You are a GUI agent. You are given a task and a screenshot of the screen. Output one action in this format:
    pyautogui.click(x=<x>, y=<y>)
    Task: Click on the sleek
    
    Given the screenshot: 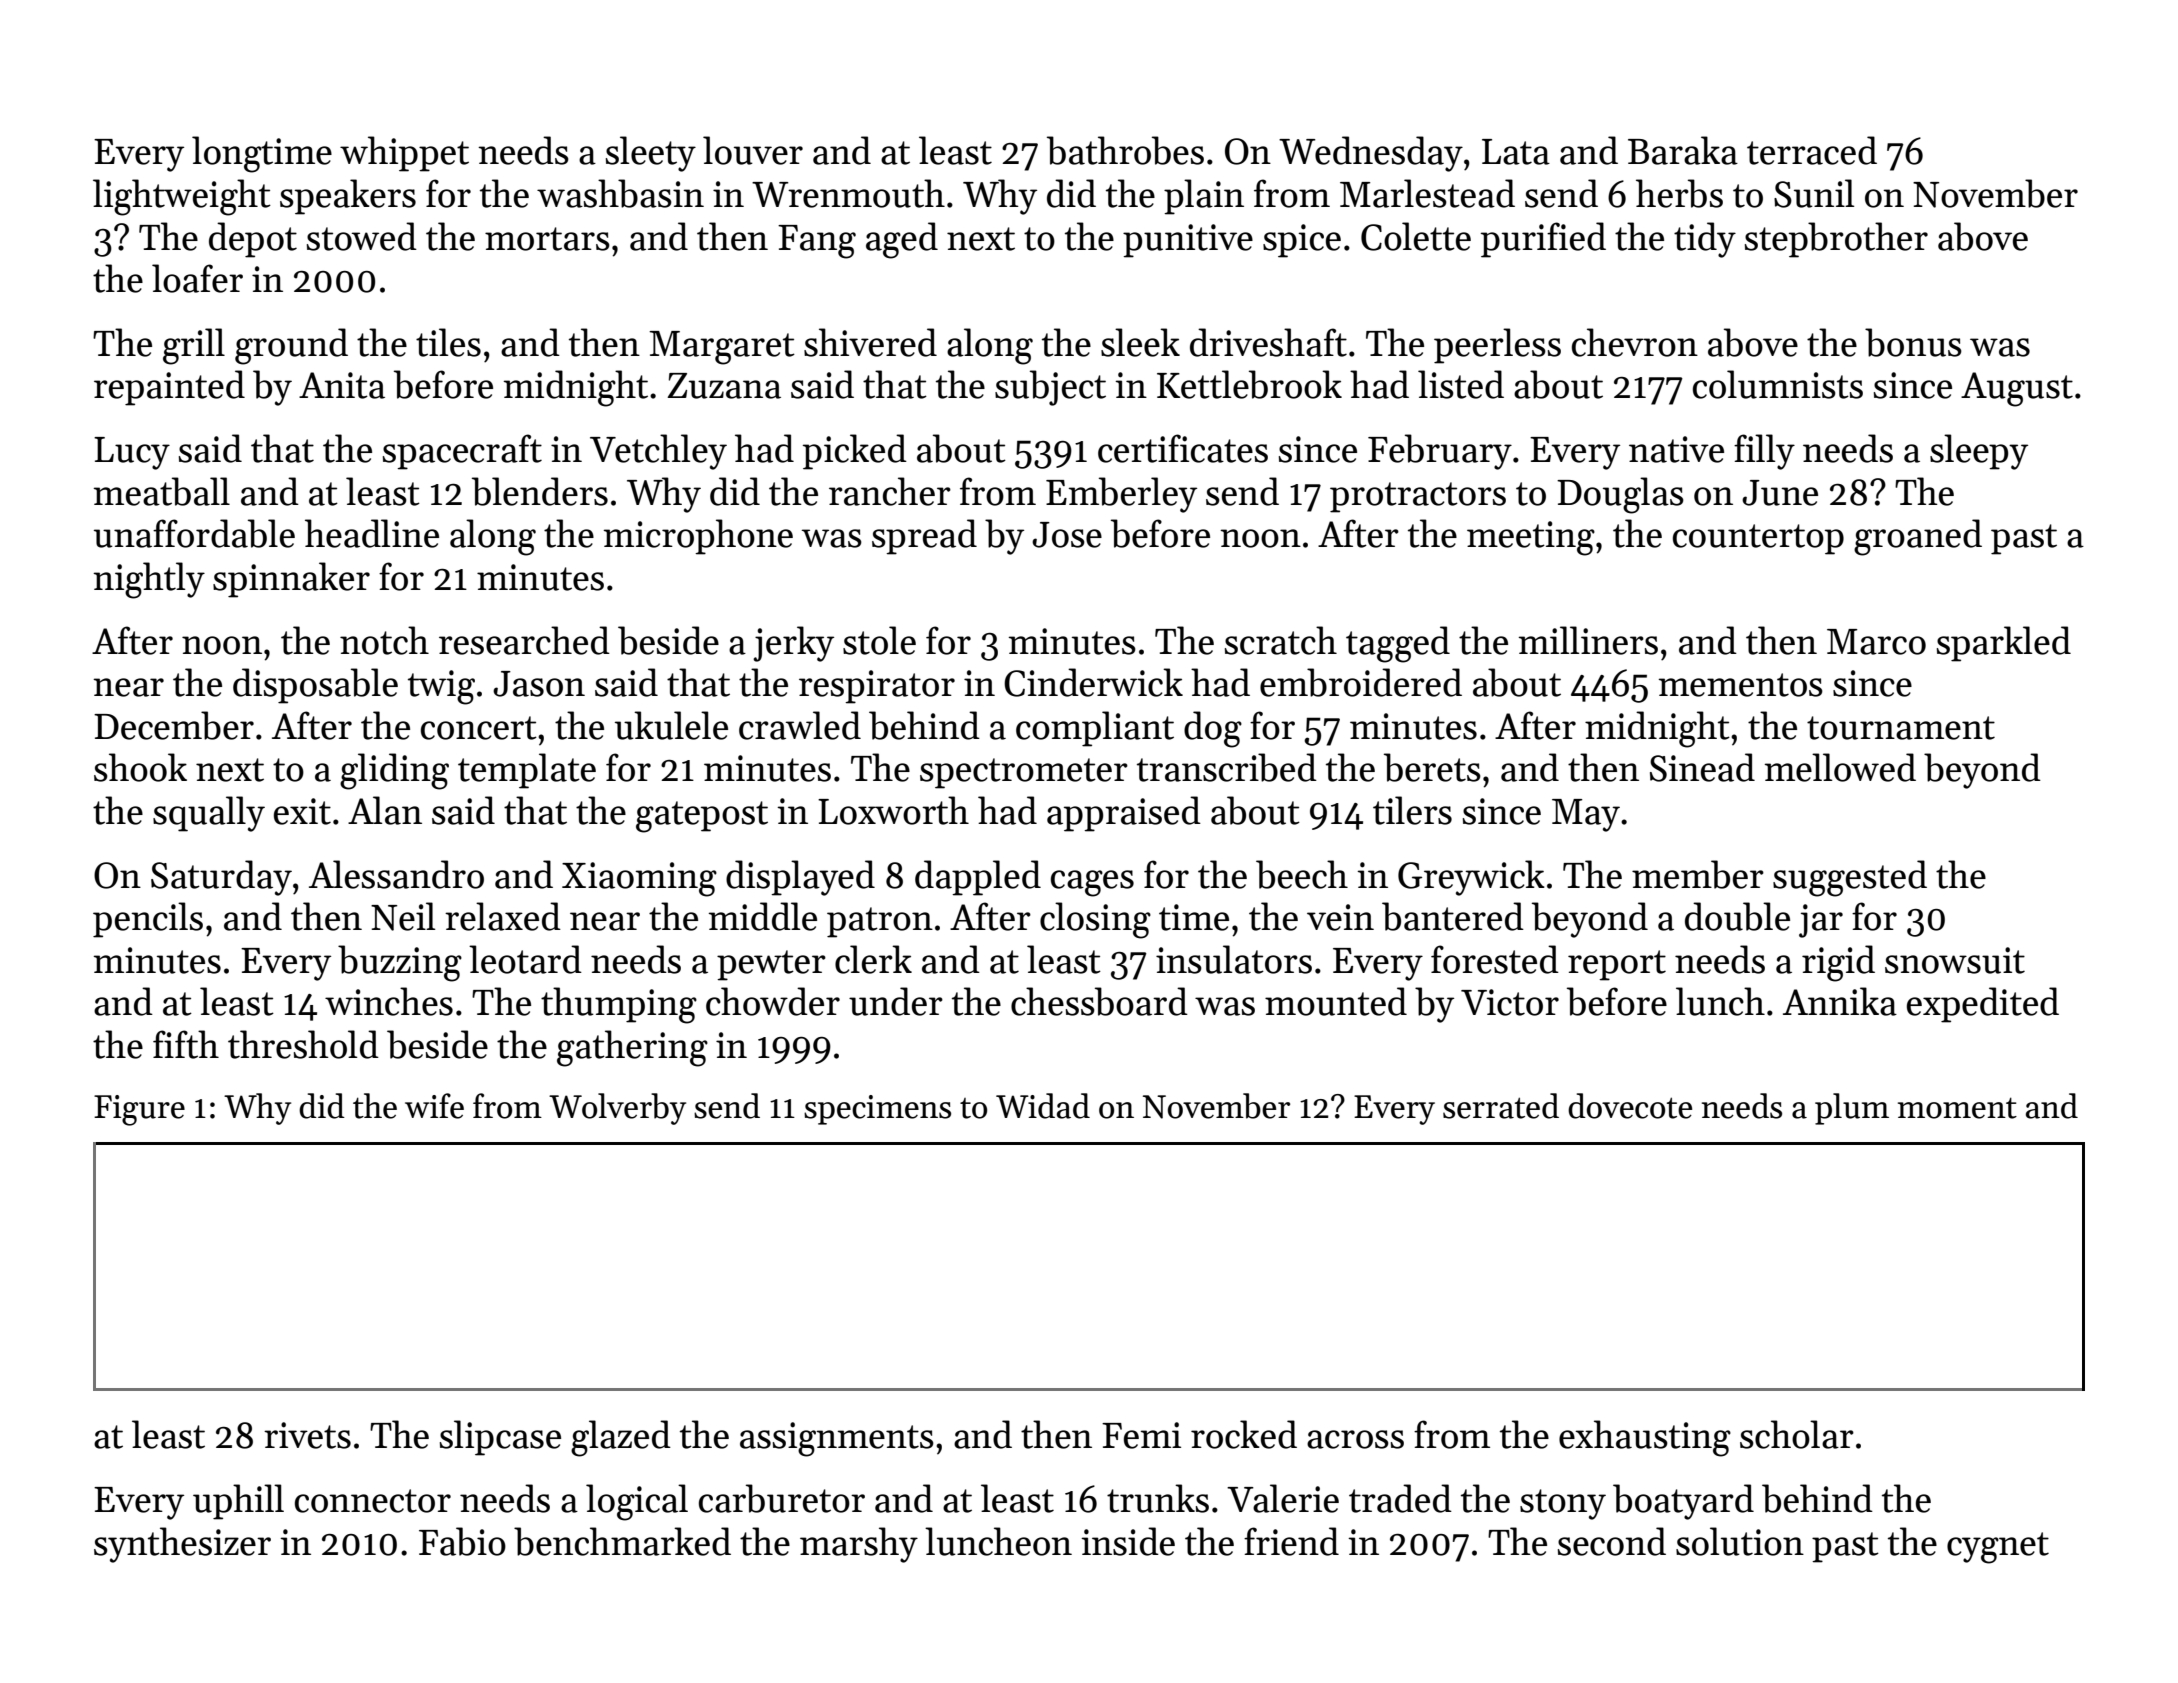 What is the action you would take?
    pyautogui.click(x=1140, y=342)
